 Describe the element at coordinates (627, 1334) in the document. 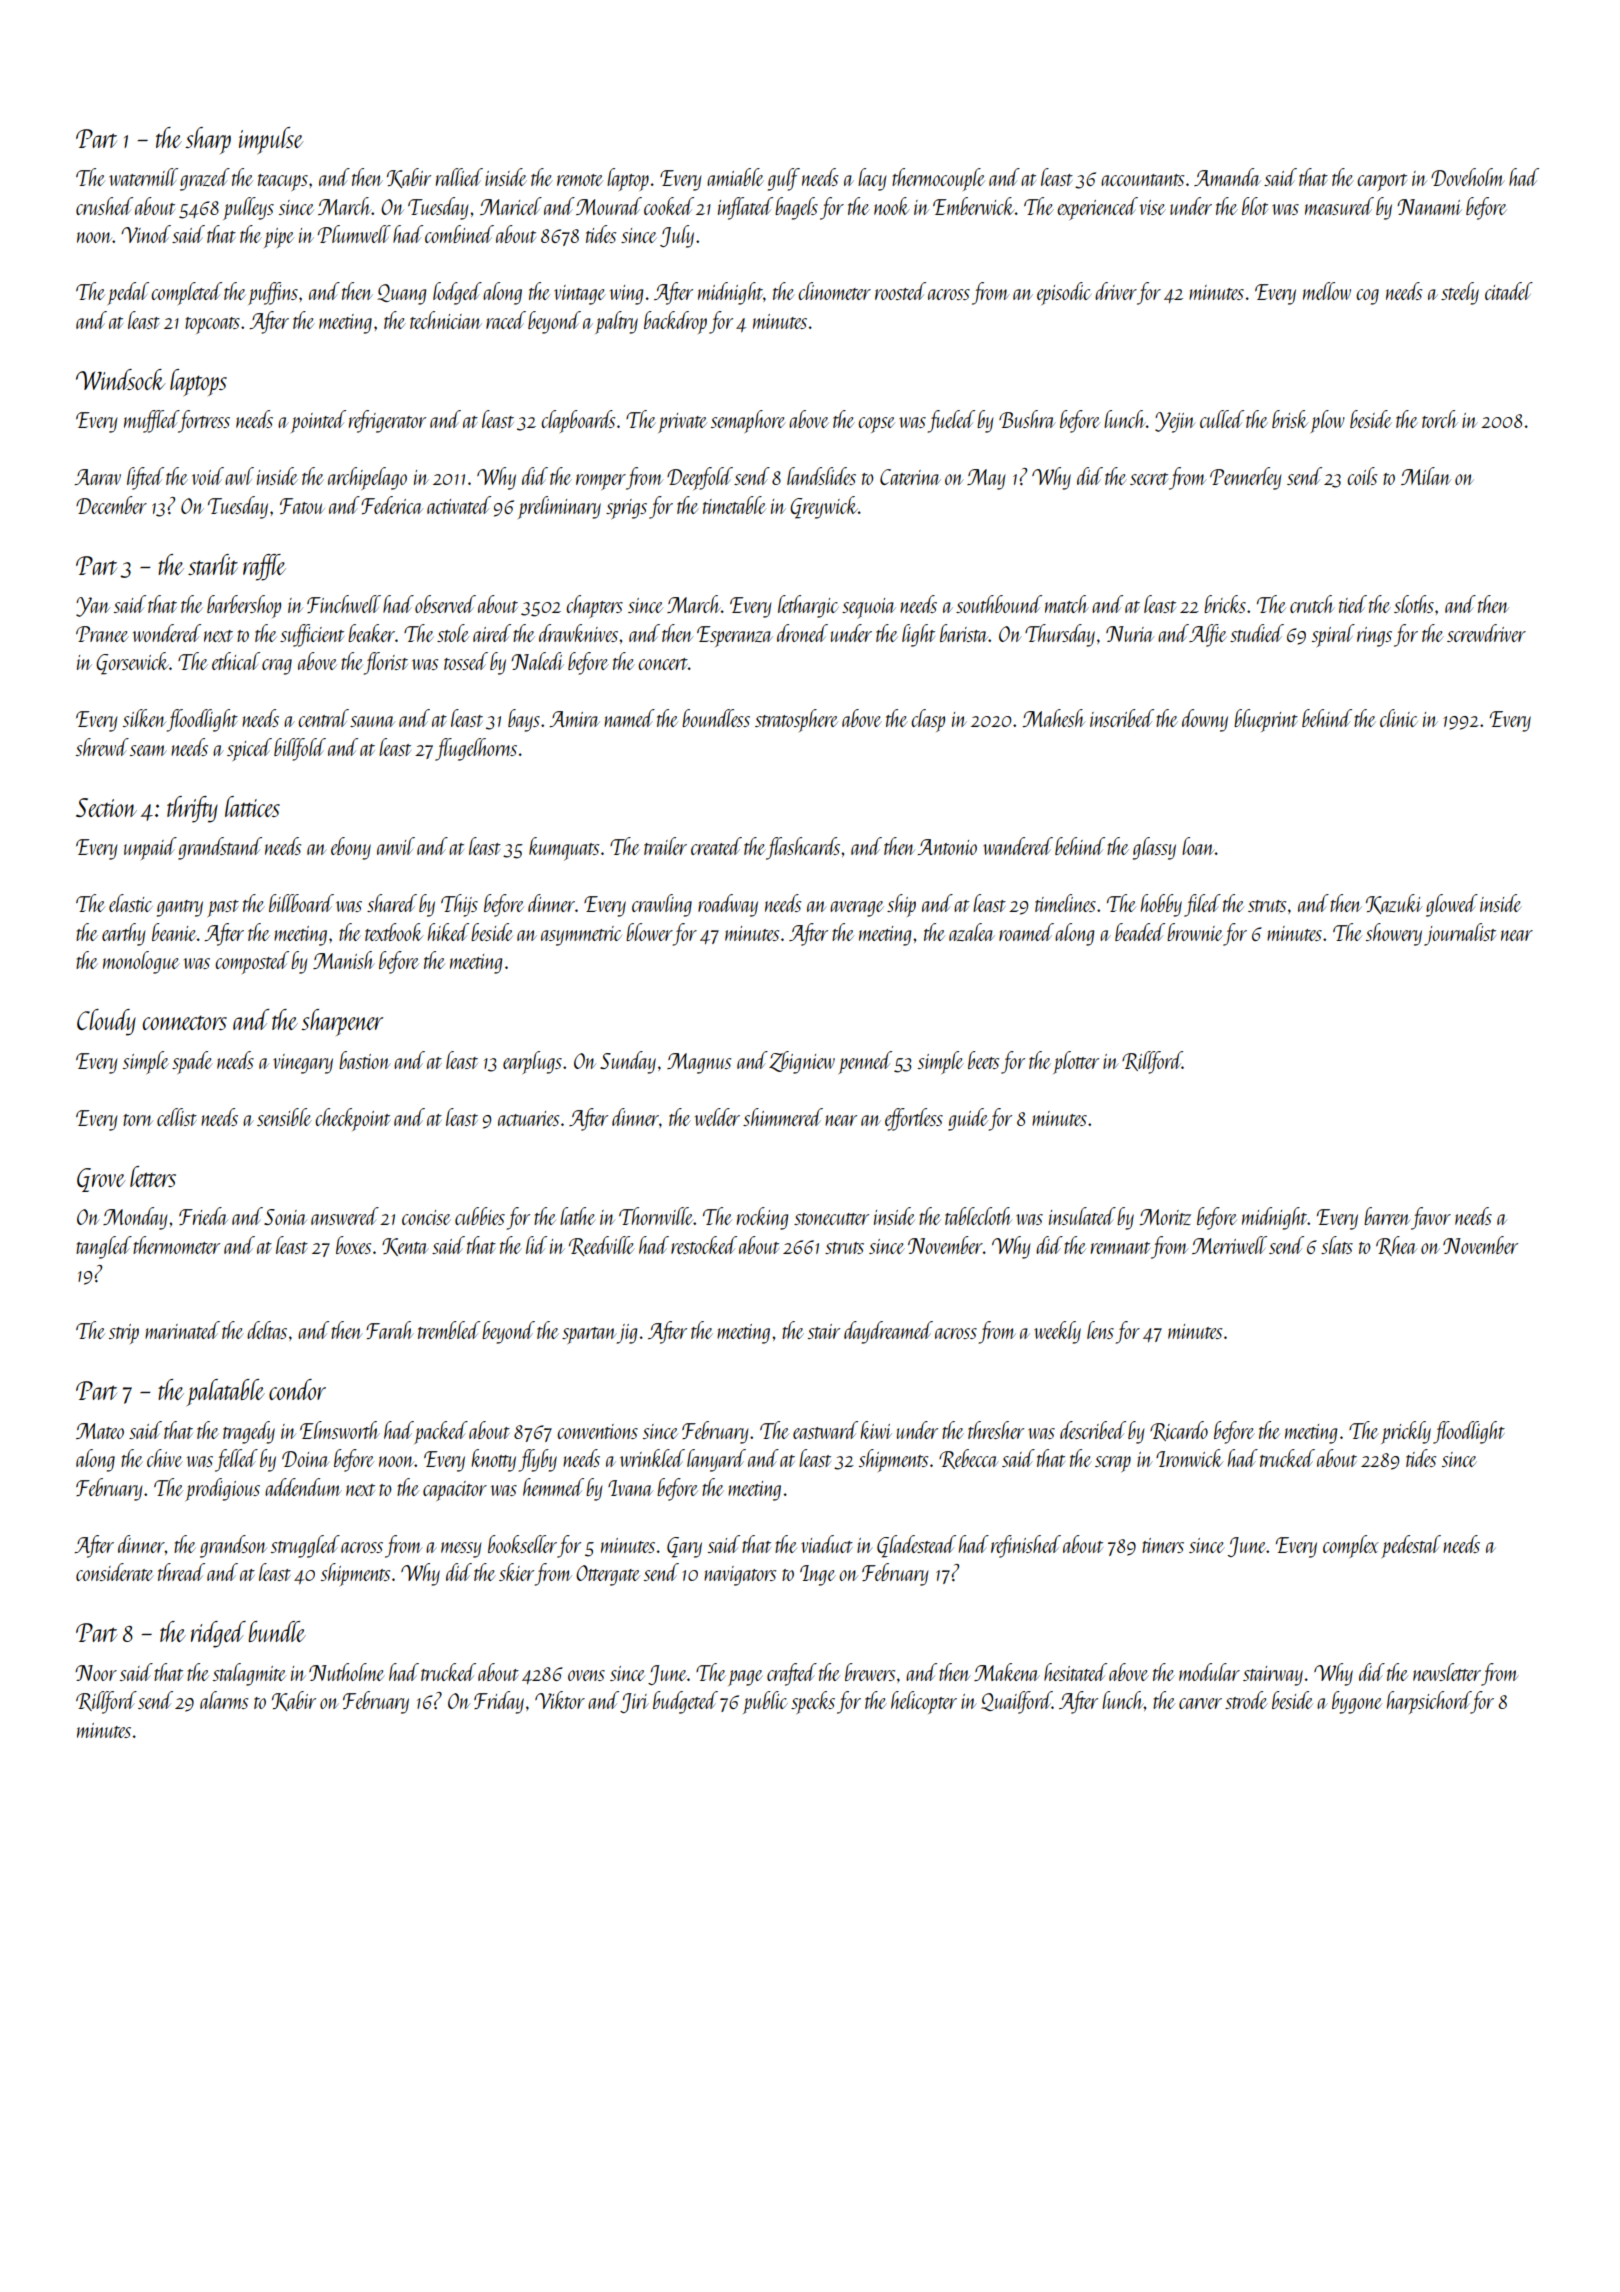

I see `jig` at that location.
